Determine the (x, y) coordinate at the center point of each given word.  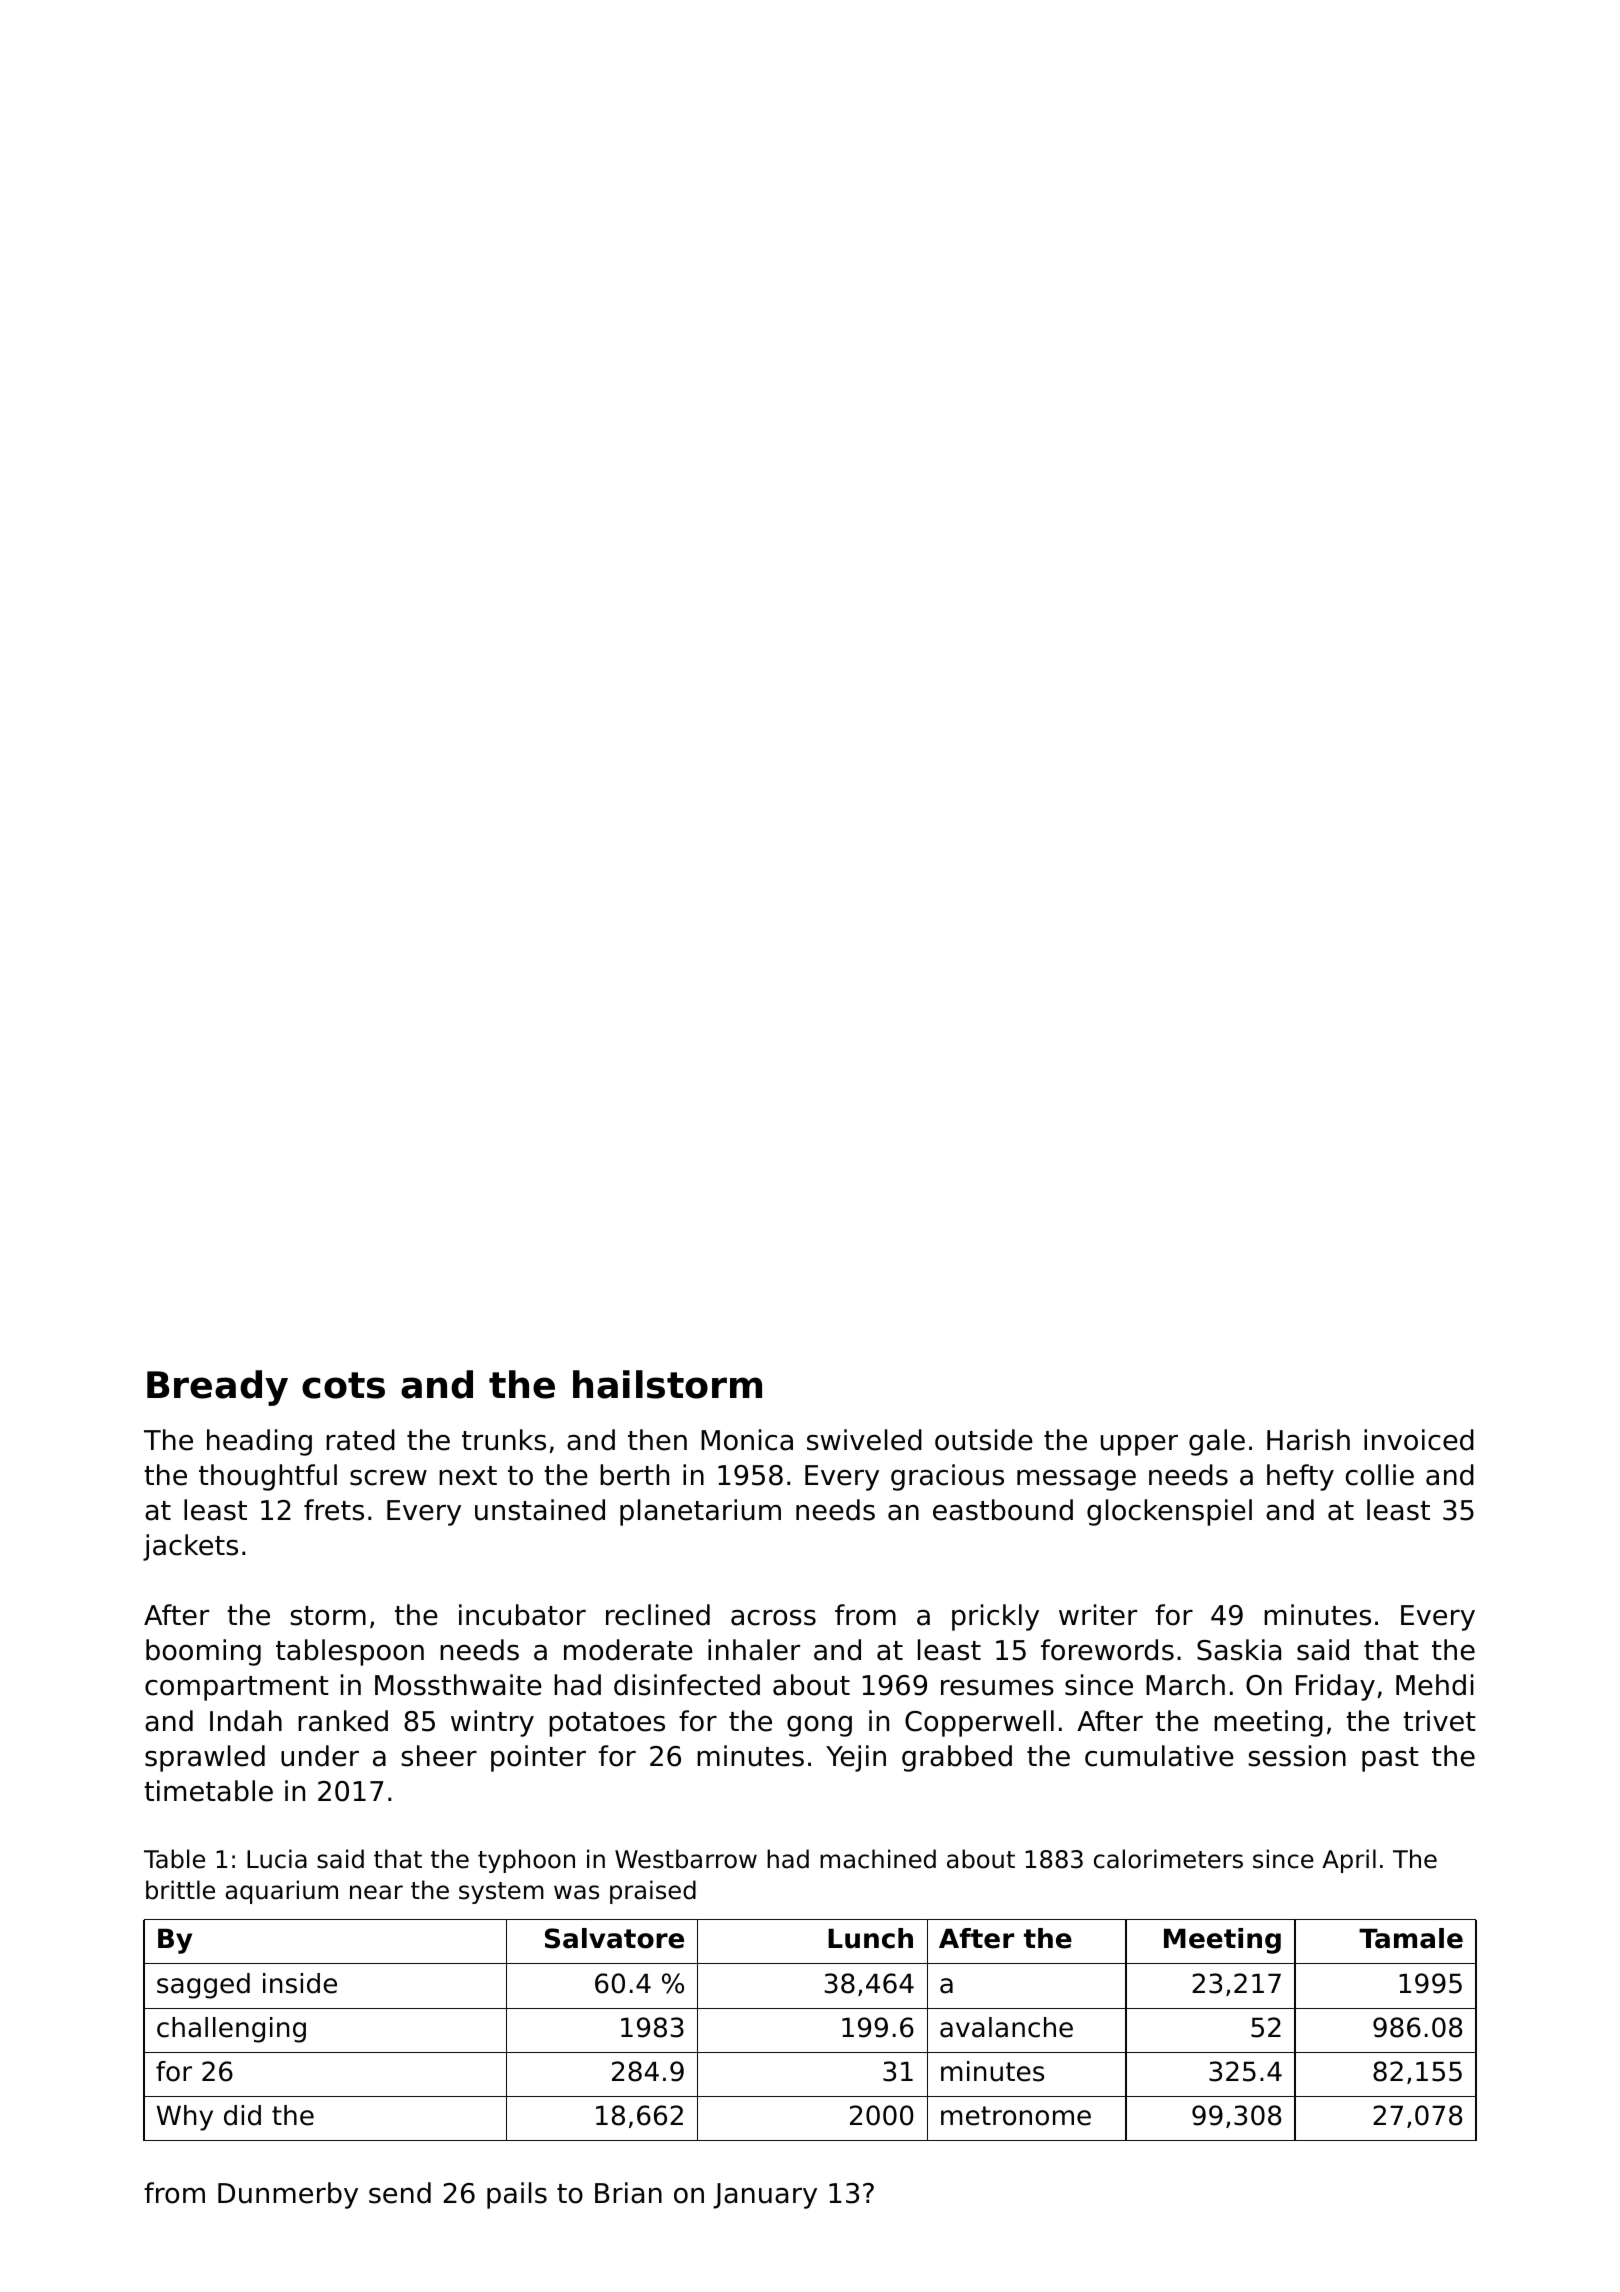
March (1185, 1685)
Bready (217, 1388)
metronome (1016, 2116)
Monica (747, 1440)
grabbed (957, 1758)
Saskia (1239, 1650)
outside (984, 1440)
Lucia (277, 1859)
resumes (997, 1688)
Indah (246, 1721)
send (400, 2193)
